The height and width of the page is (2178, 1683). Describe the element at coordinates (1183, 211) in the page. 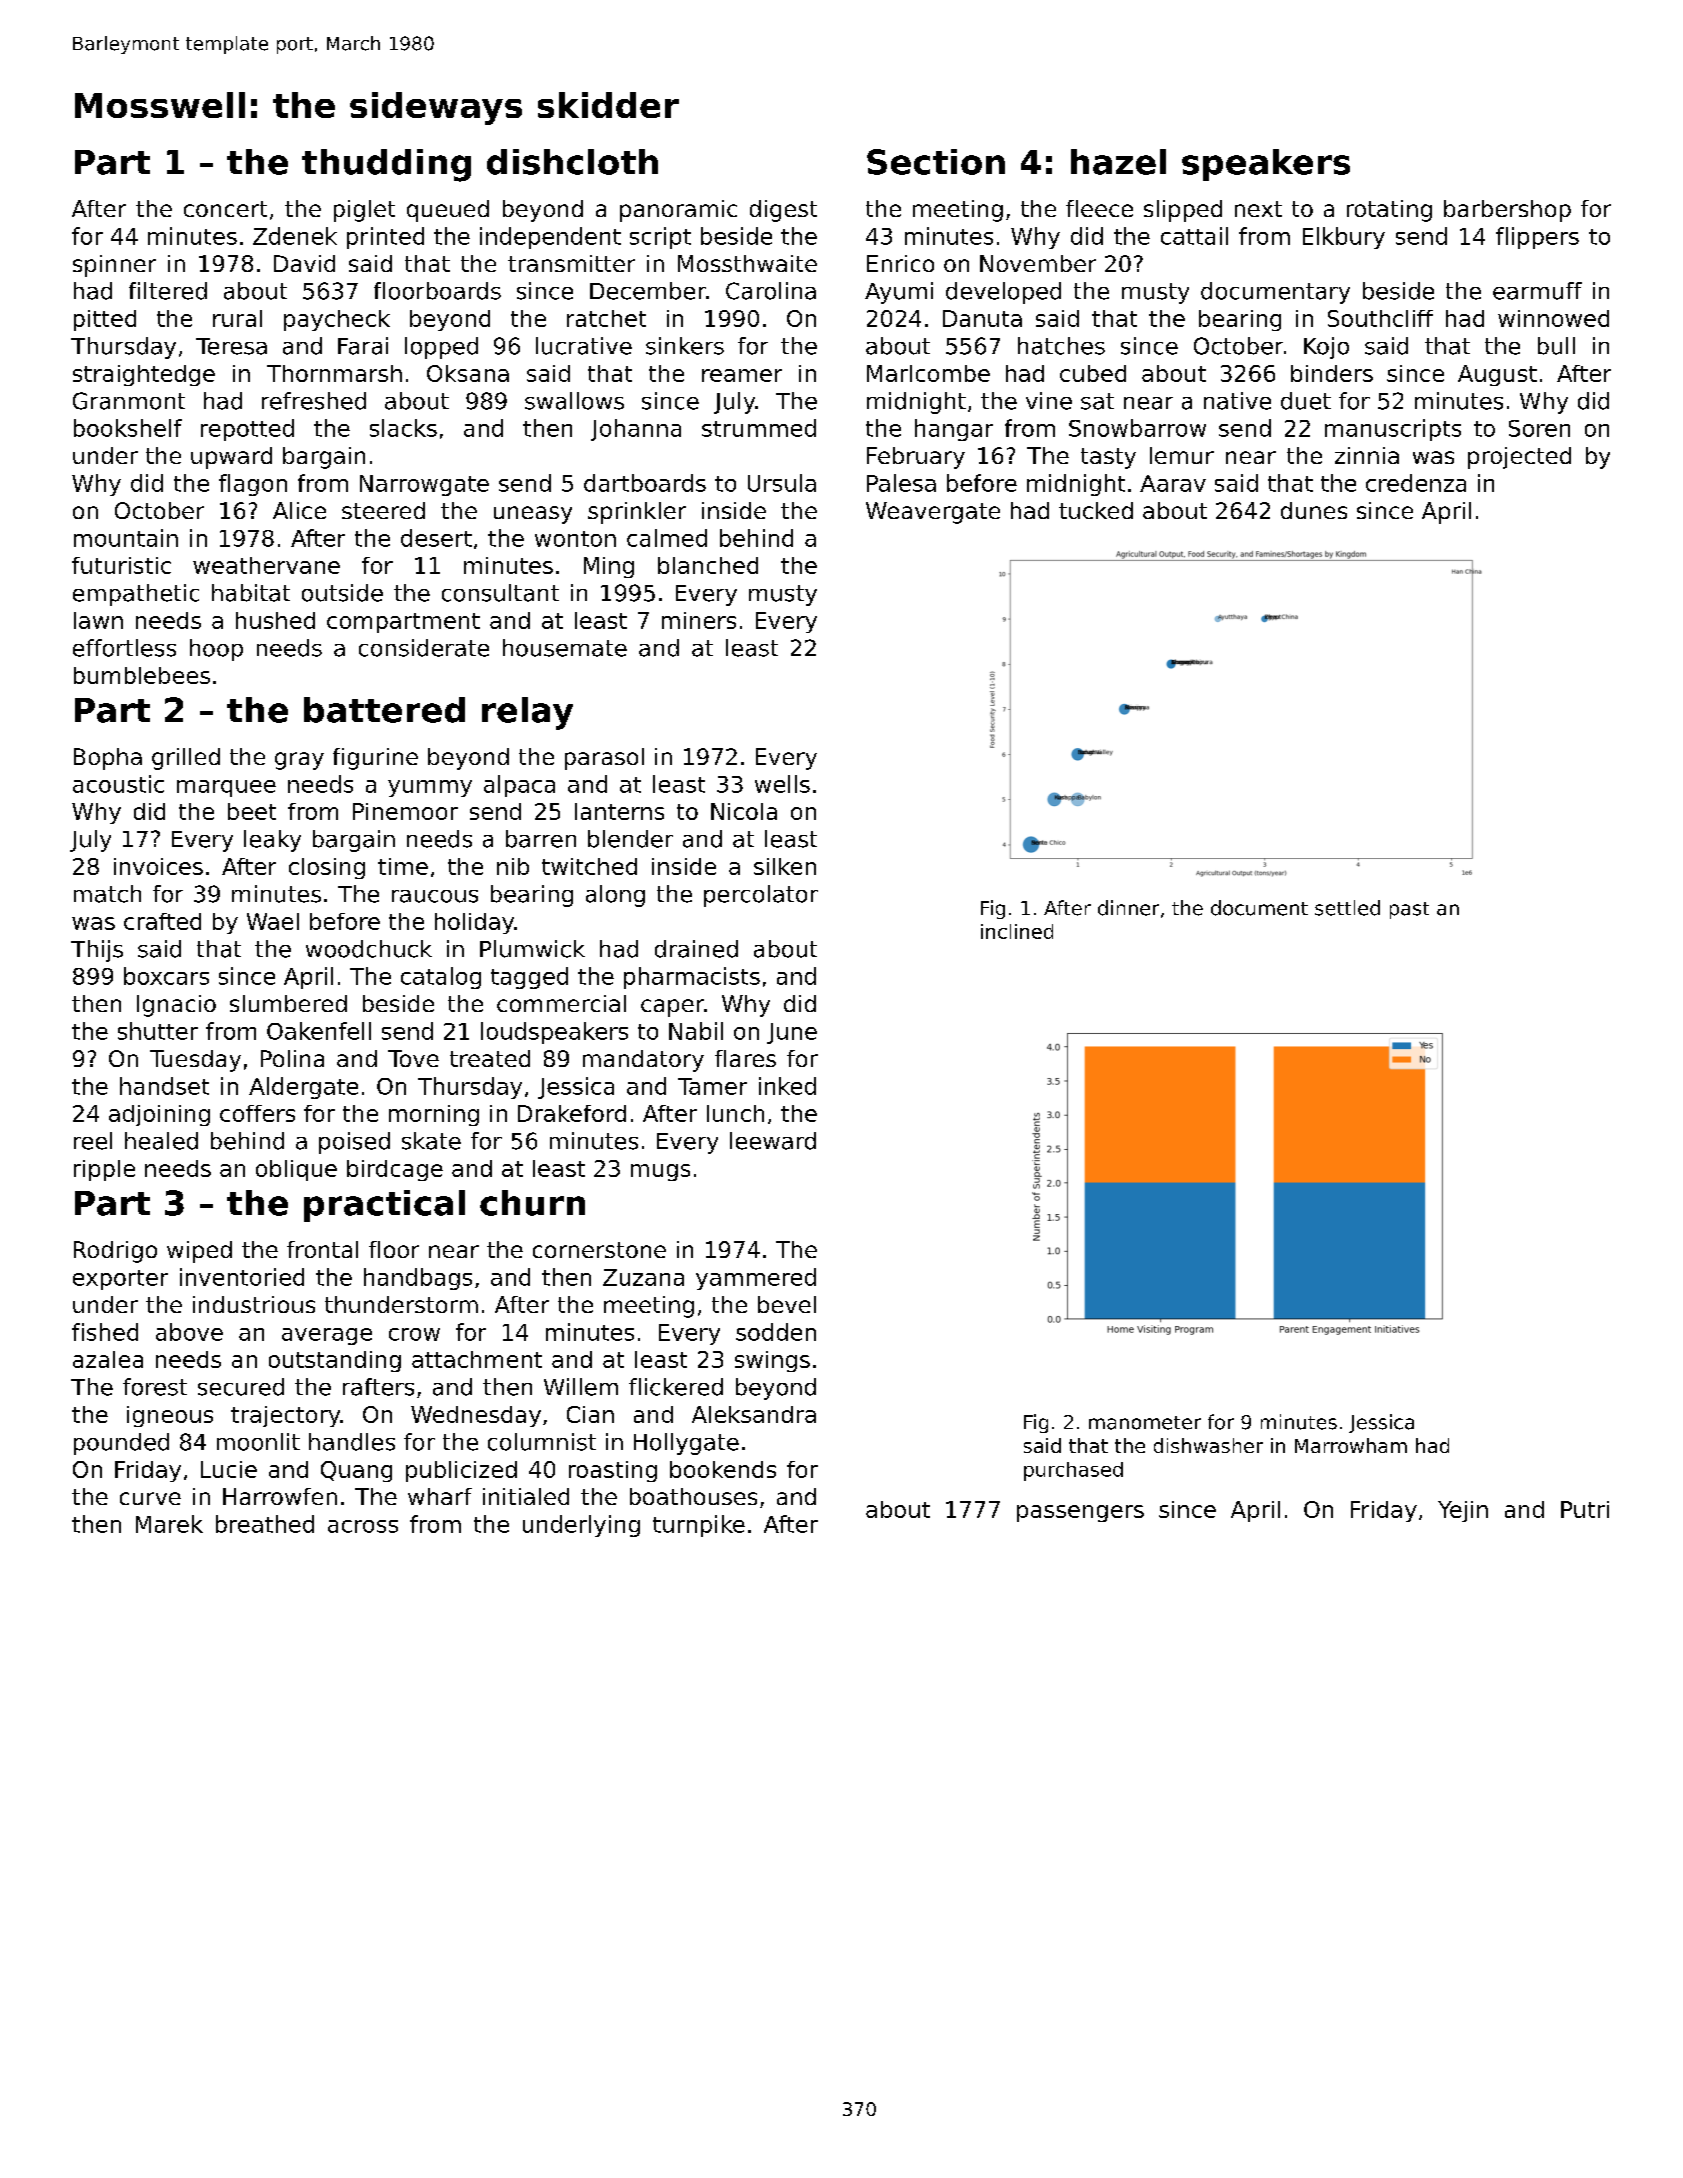

I see `slipped` at that location.
